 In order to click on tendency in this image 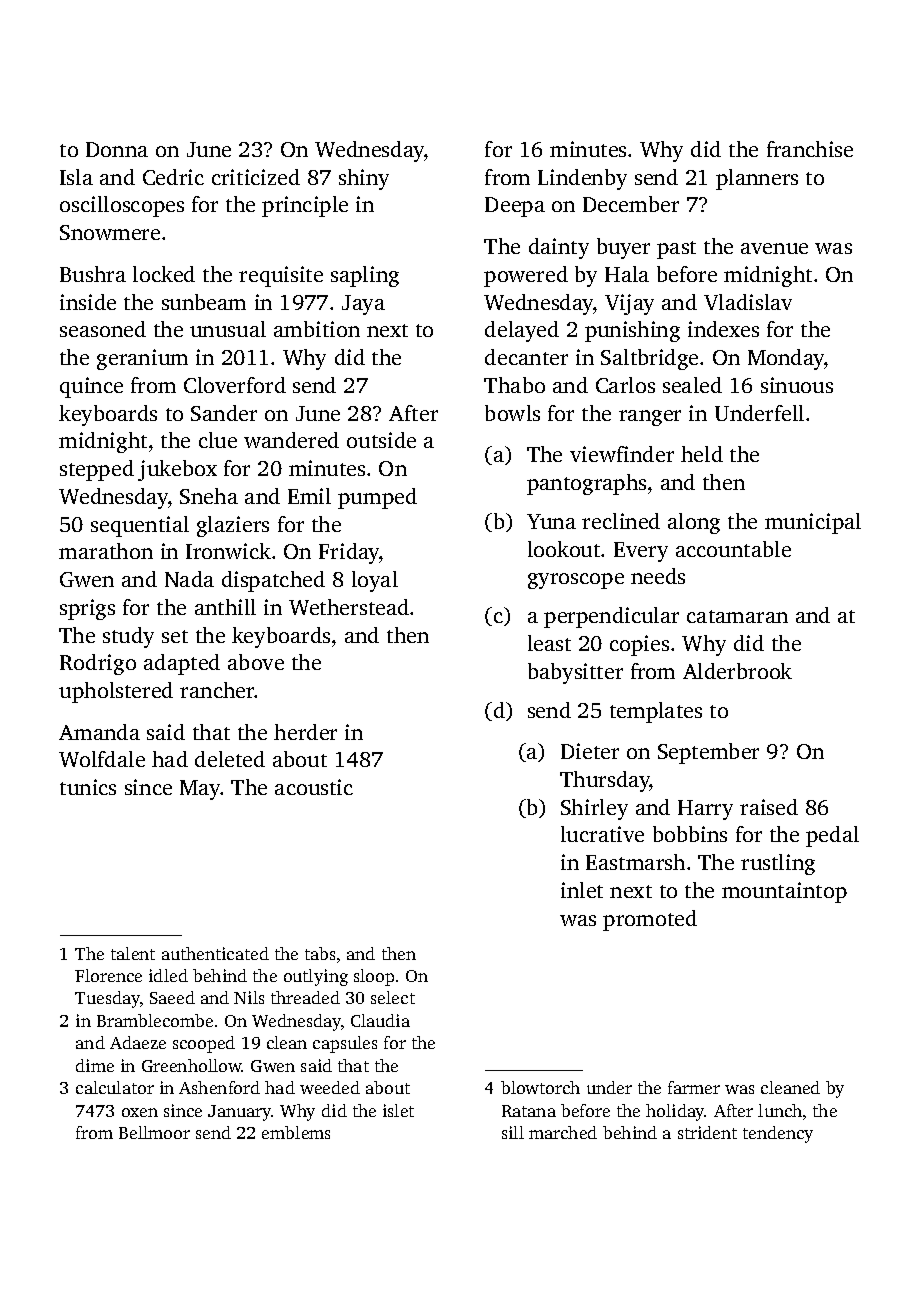, I will do `click(778, 1134)`.
